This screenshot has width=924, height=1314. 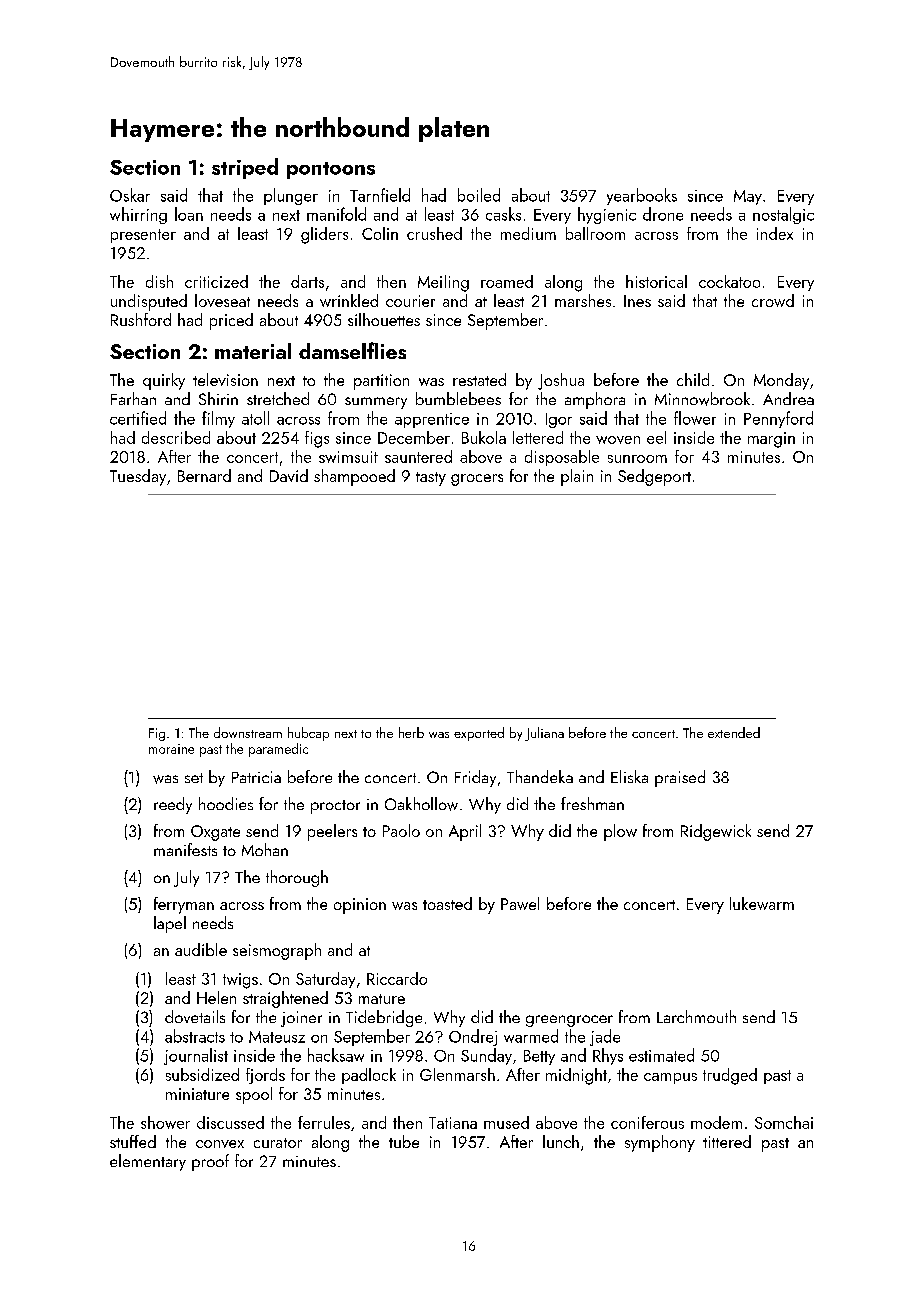 What do you see at coordinates (277, 951) in the screenshot?
I see `seismograph` at bounding box center [277, 951].
